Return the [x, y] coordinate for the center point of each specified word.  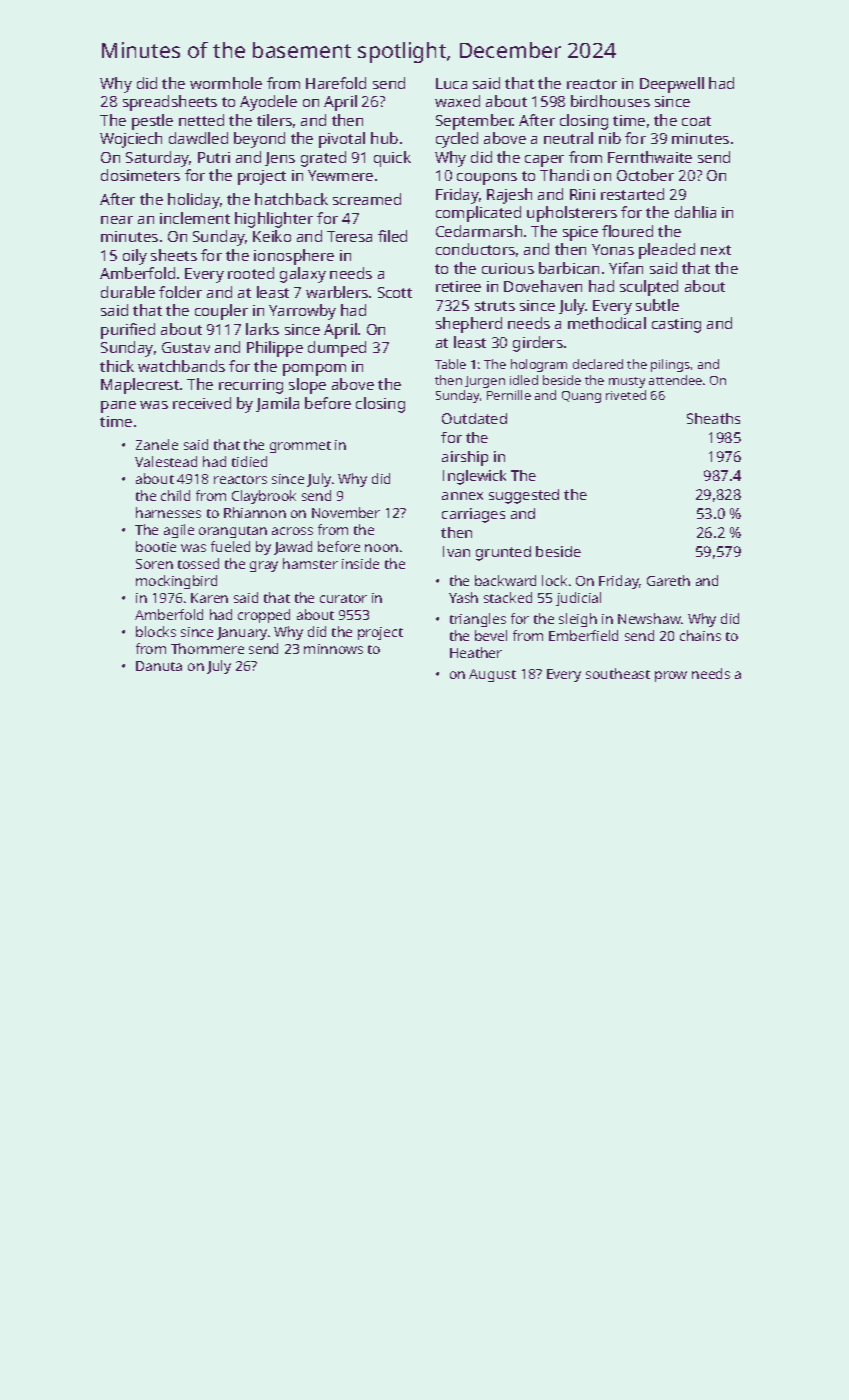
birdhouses [610, 101]
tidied [249, 461]
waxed [457, 101]
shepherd [469, 325]
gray [264, 566]
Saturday [158, 159]
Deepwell [672, 85]
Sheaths [713, 418]
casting [676, 325]
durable [128, 292]
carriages [473, 515]
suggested [524, 496]
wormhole [226, 83]
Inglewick [474, 477]
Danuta [159, 666]
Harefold [336, 83]
